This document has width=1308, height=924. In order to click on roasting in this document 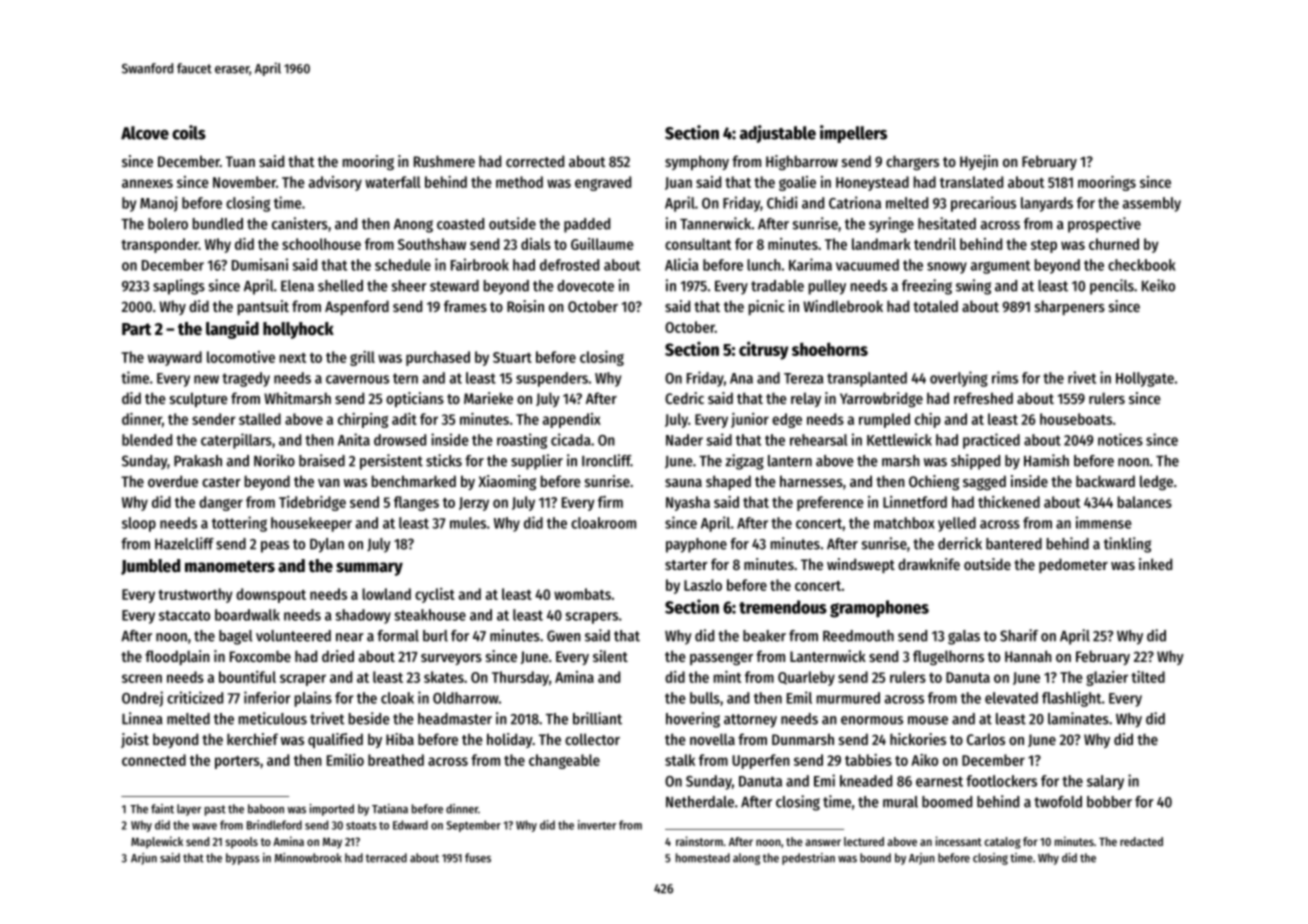, I will do `click(522, 441)`.
